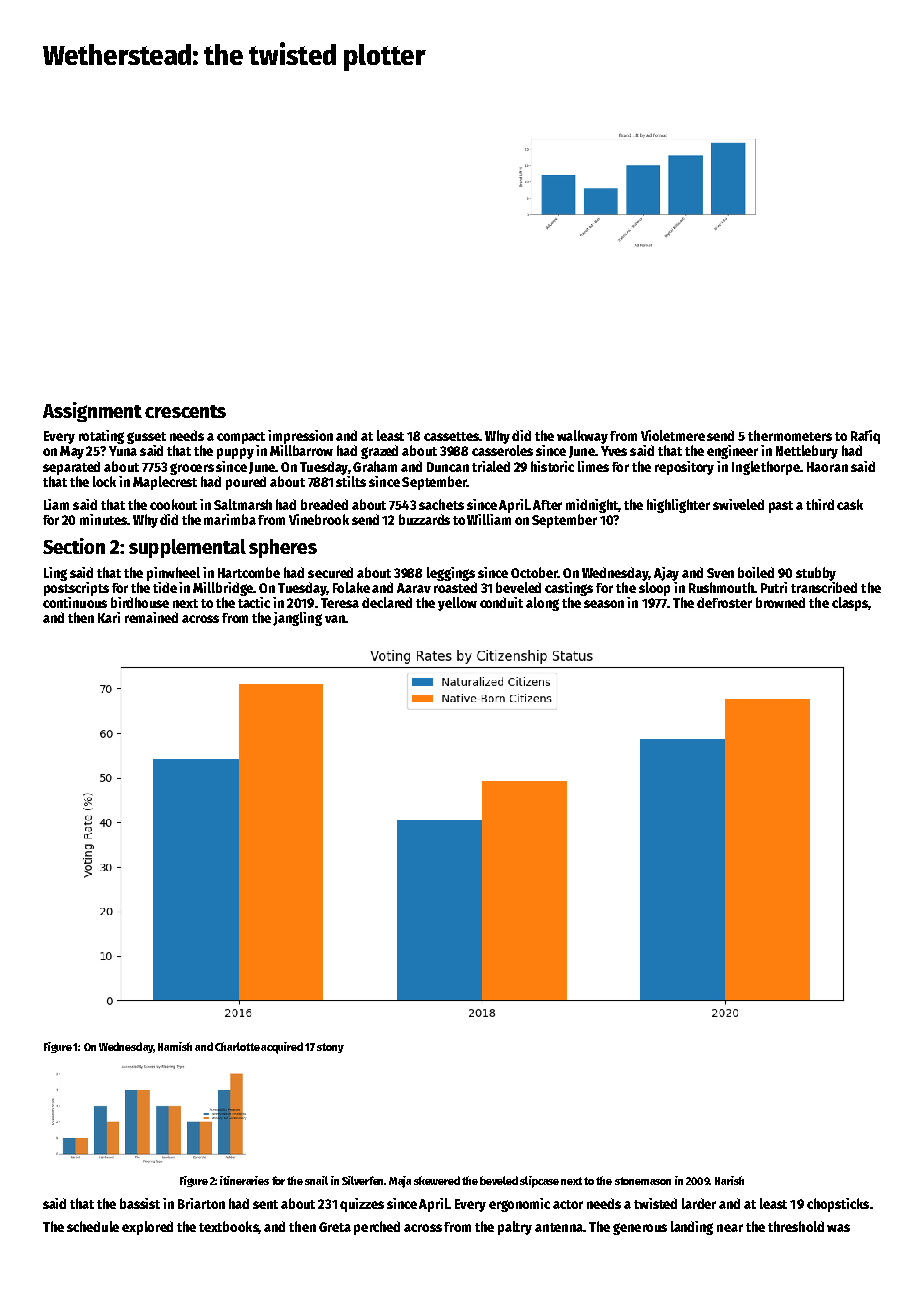 This document has height=1308, width=924. Describe the element at coordinates (109, 617) in the document. I see `Kari` at that location.
